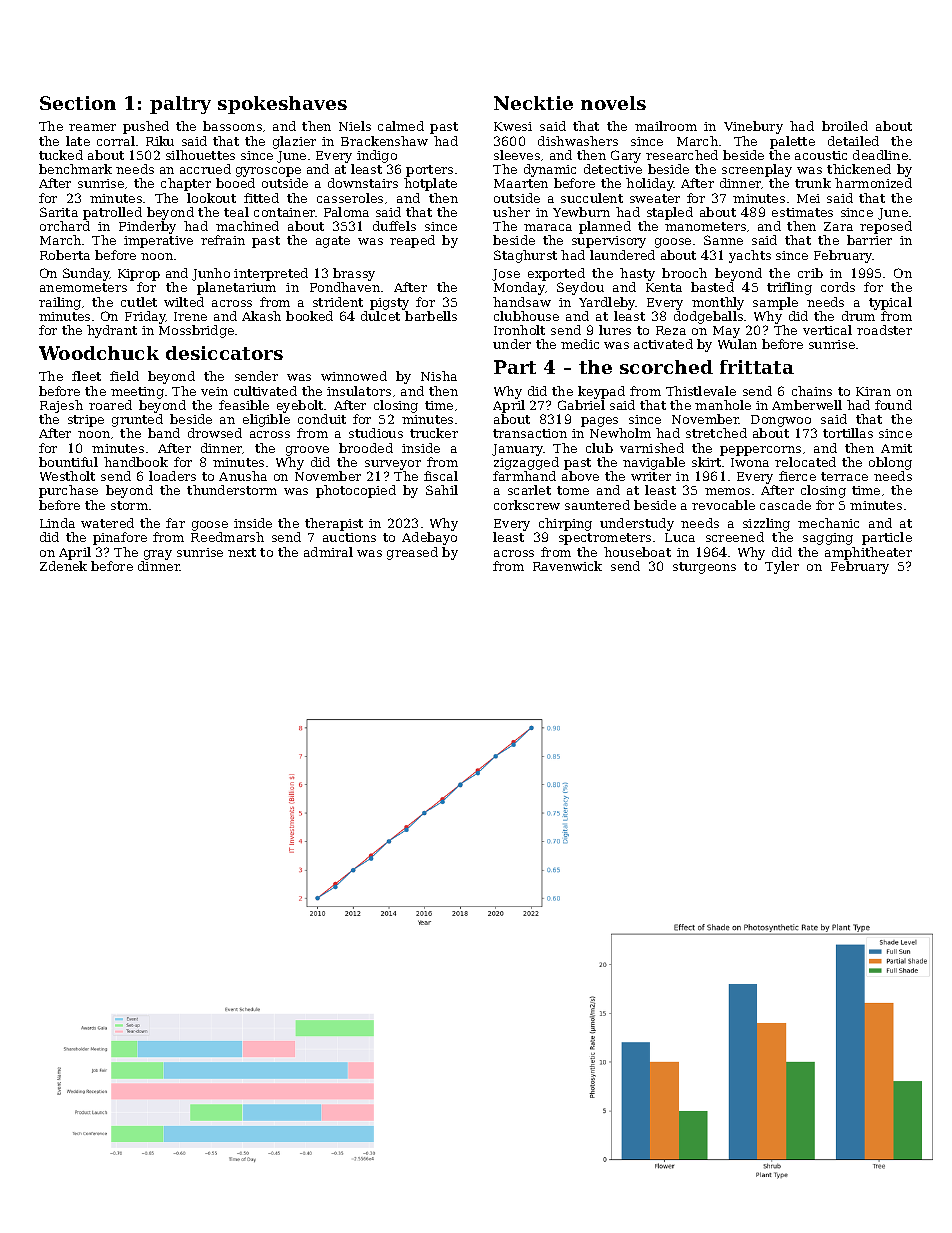 Image resolution: width=952 pixels, height=1233 pixels. I want to click on Amberwell, so click(807, 405).
